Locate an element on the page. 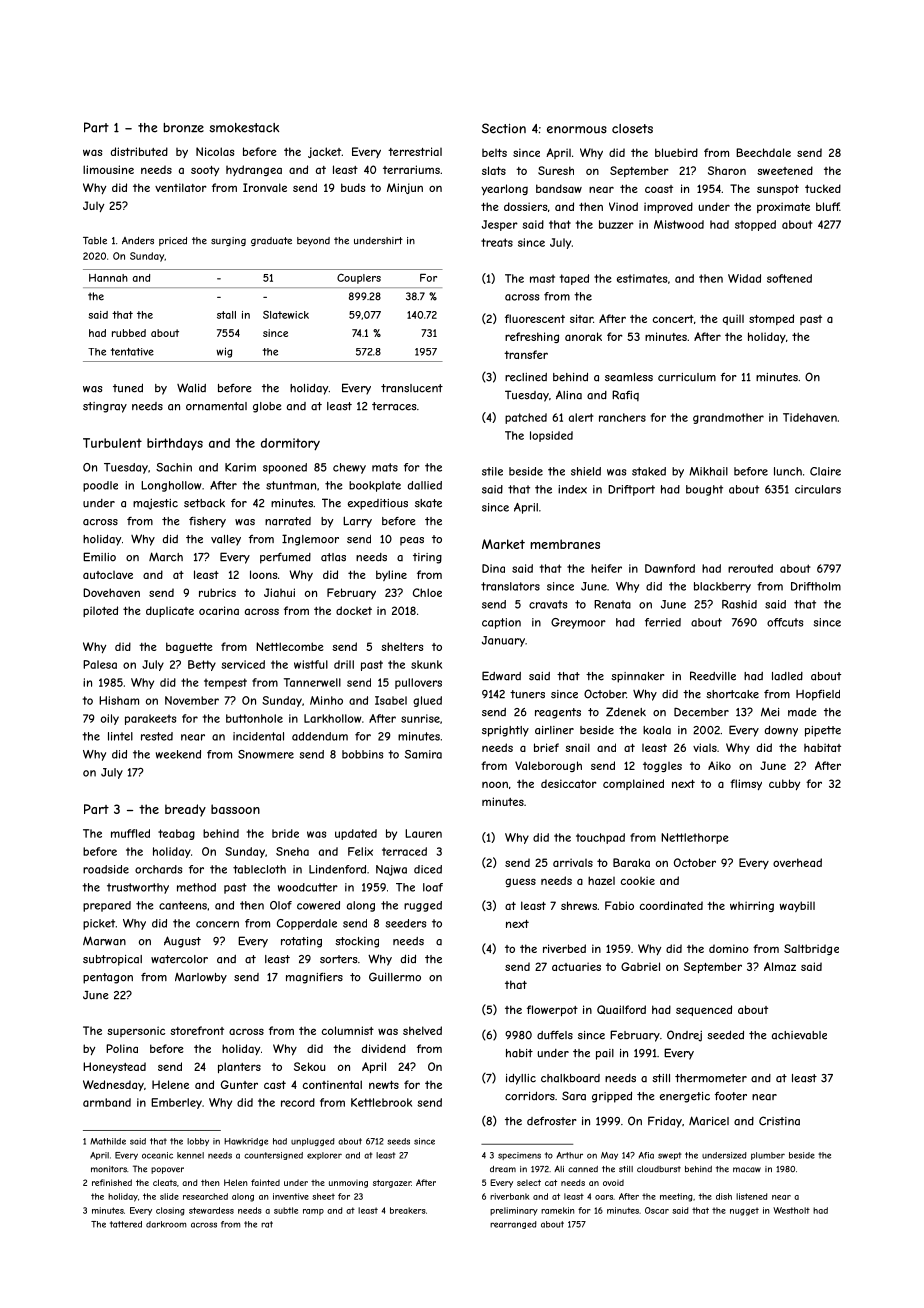 The width and height of the image is (924, 1308). setback is located at coordinates (204, 503).
